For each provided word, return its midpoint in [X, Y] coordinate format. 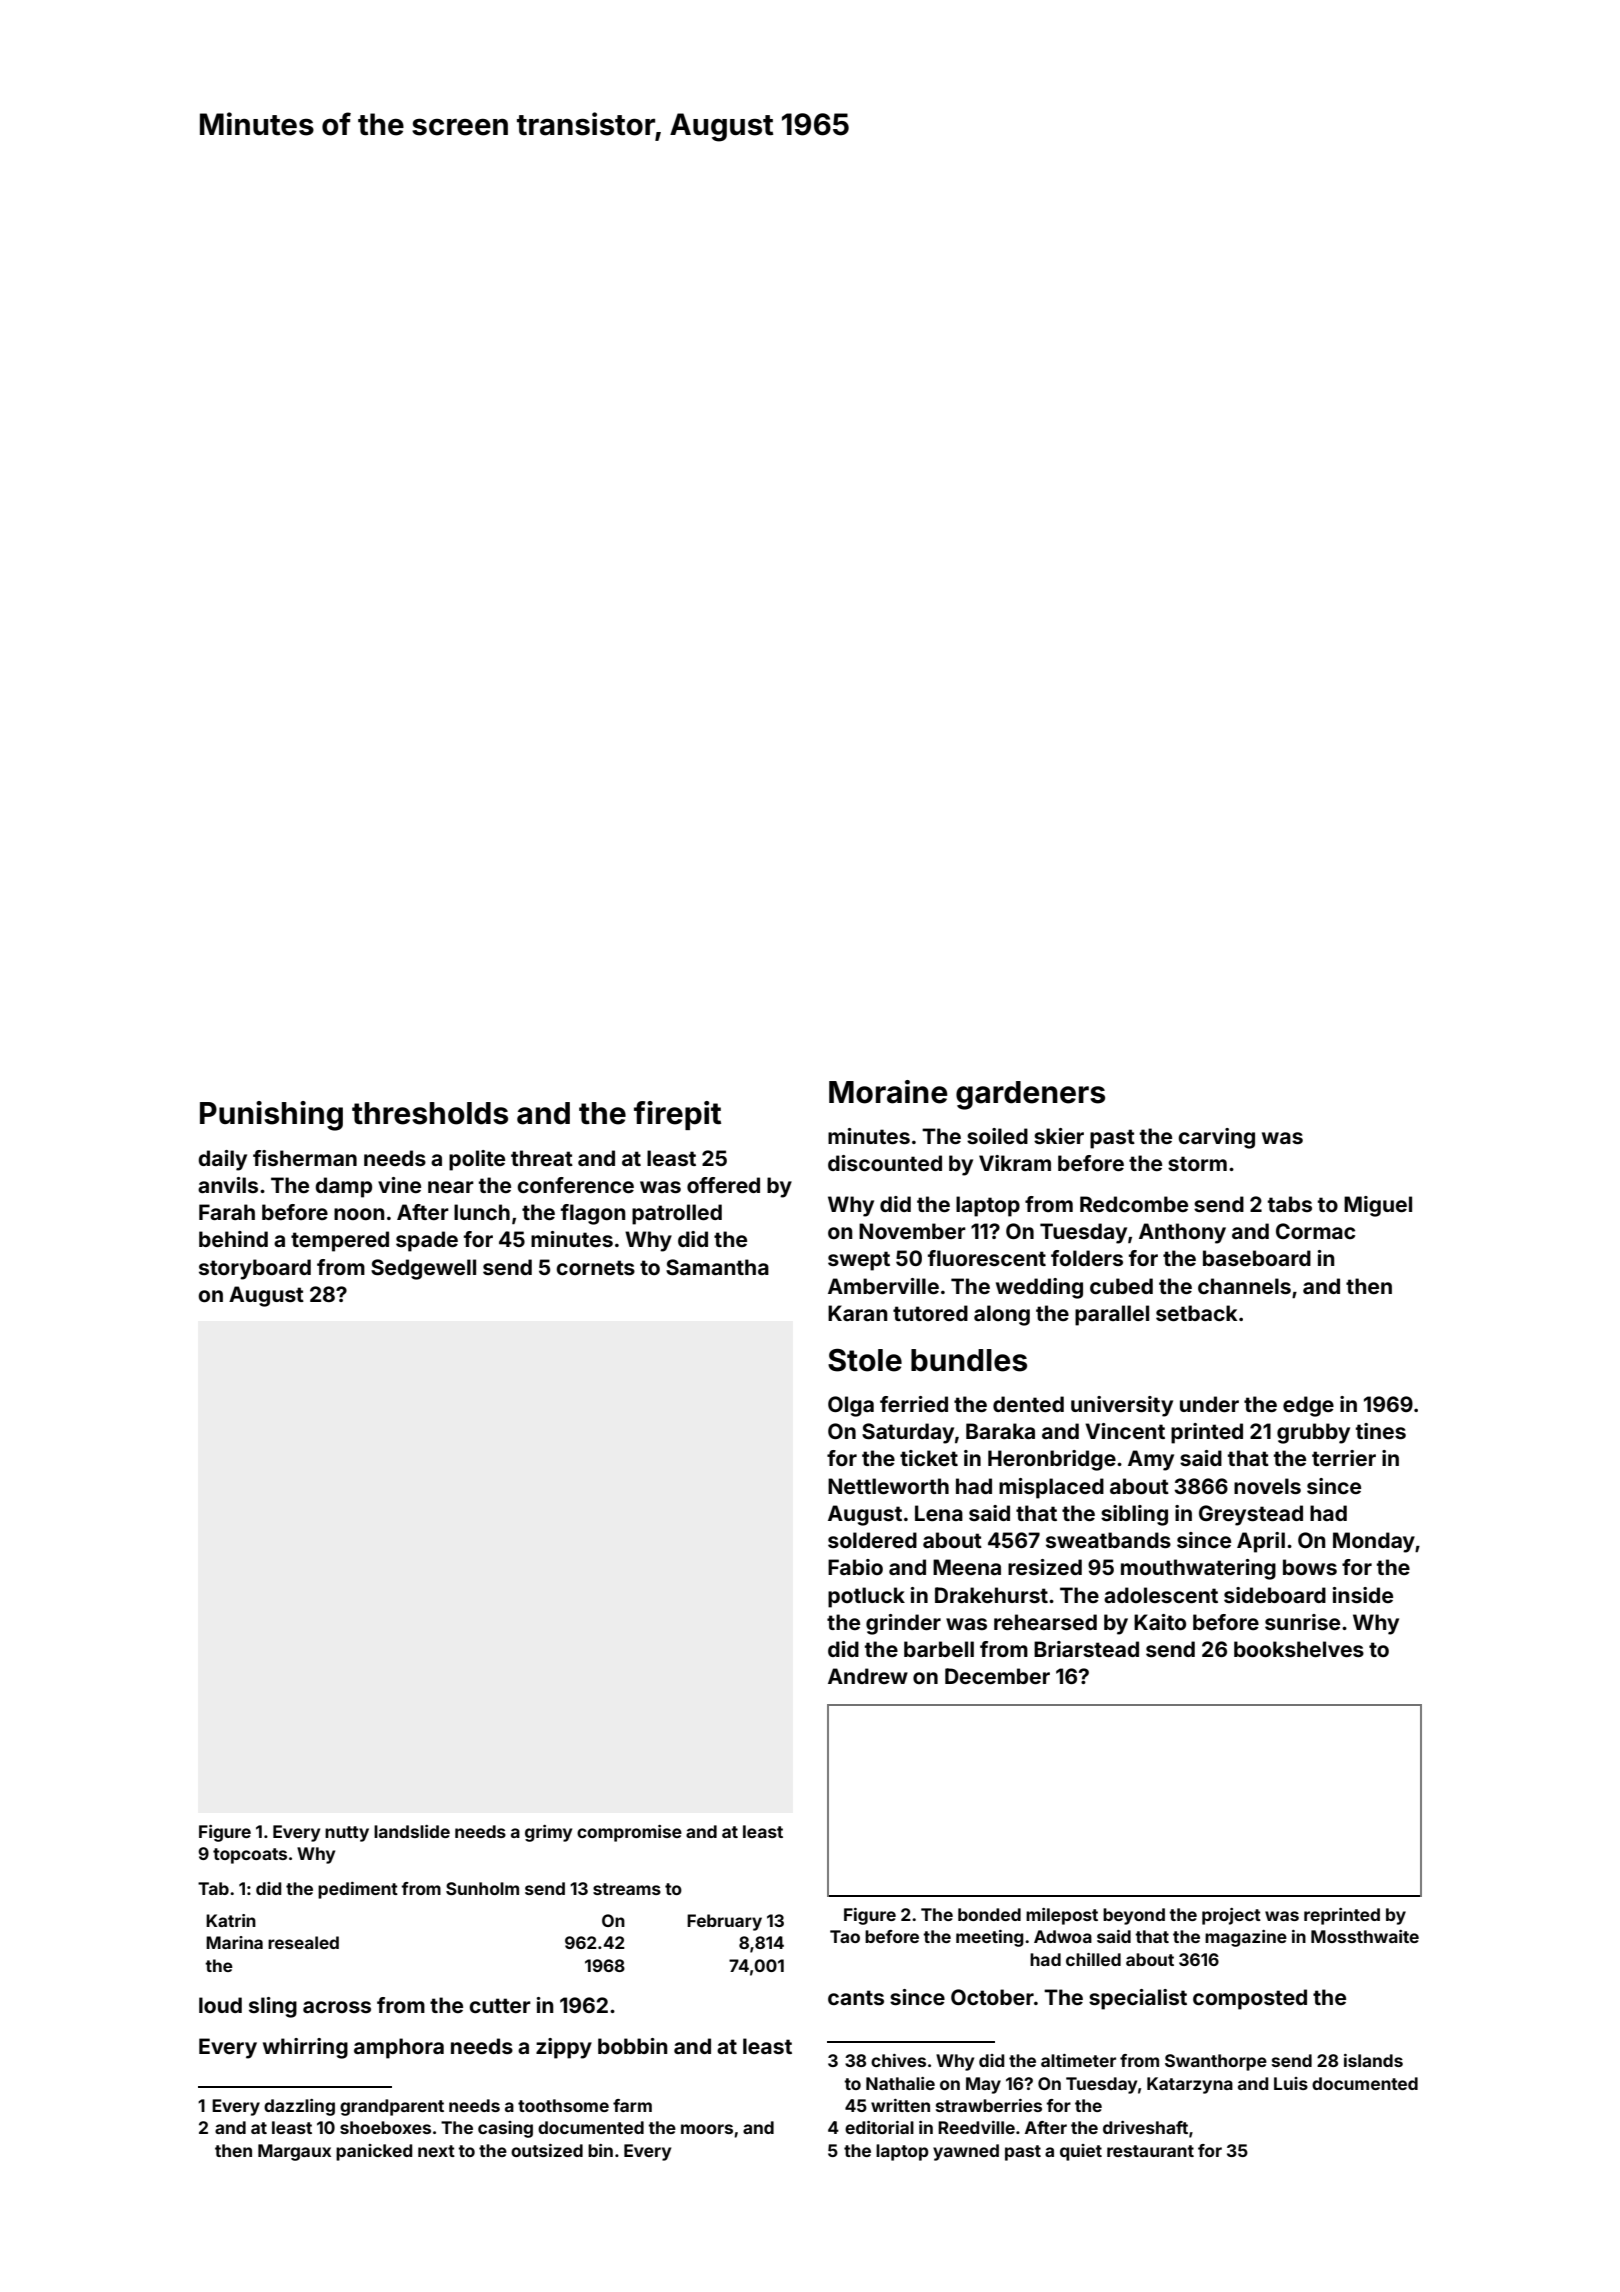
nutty [347, 1834]
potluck [866, 1597]
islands [1373, 2060]
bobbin [632, 2046]
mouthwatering [1198, 1569]
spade [427, 1241]
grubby [1313, 1433]
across [337, 2007]
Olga [851, 1406]
